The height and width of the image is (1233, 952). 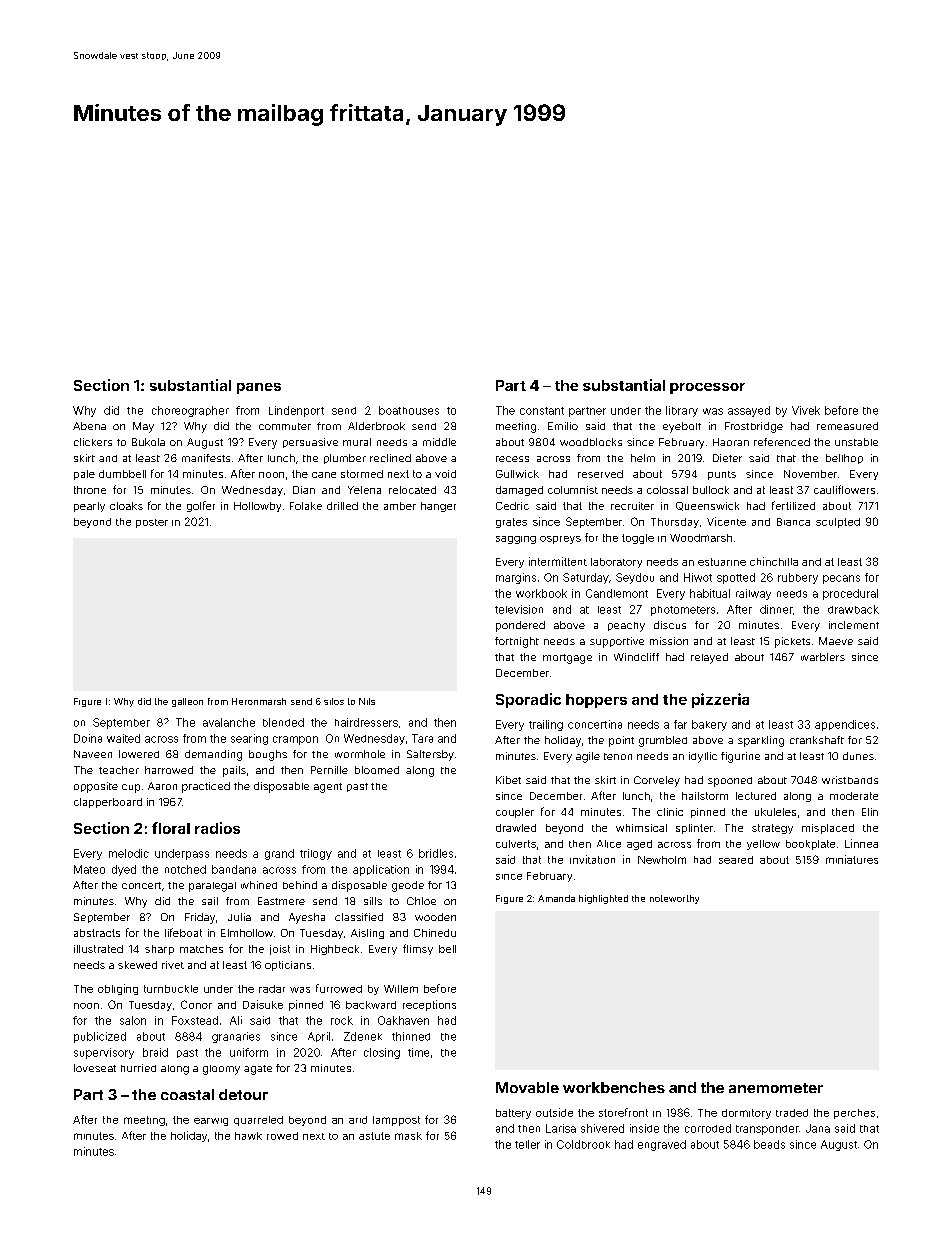 I want to click on processor, so click(x=707, y=388).
